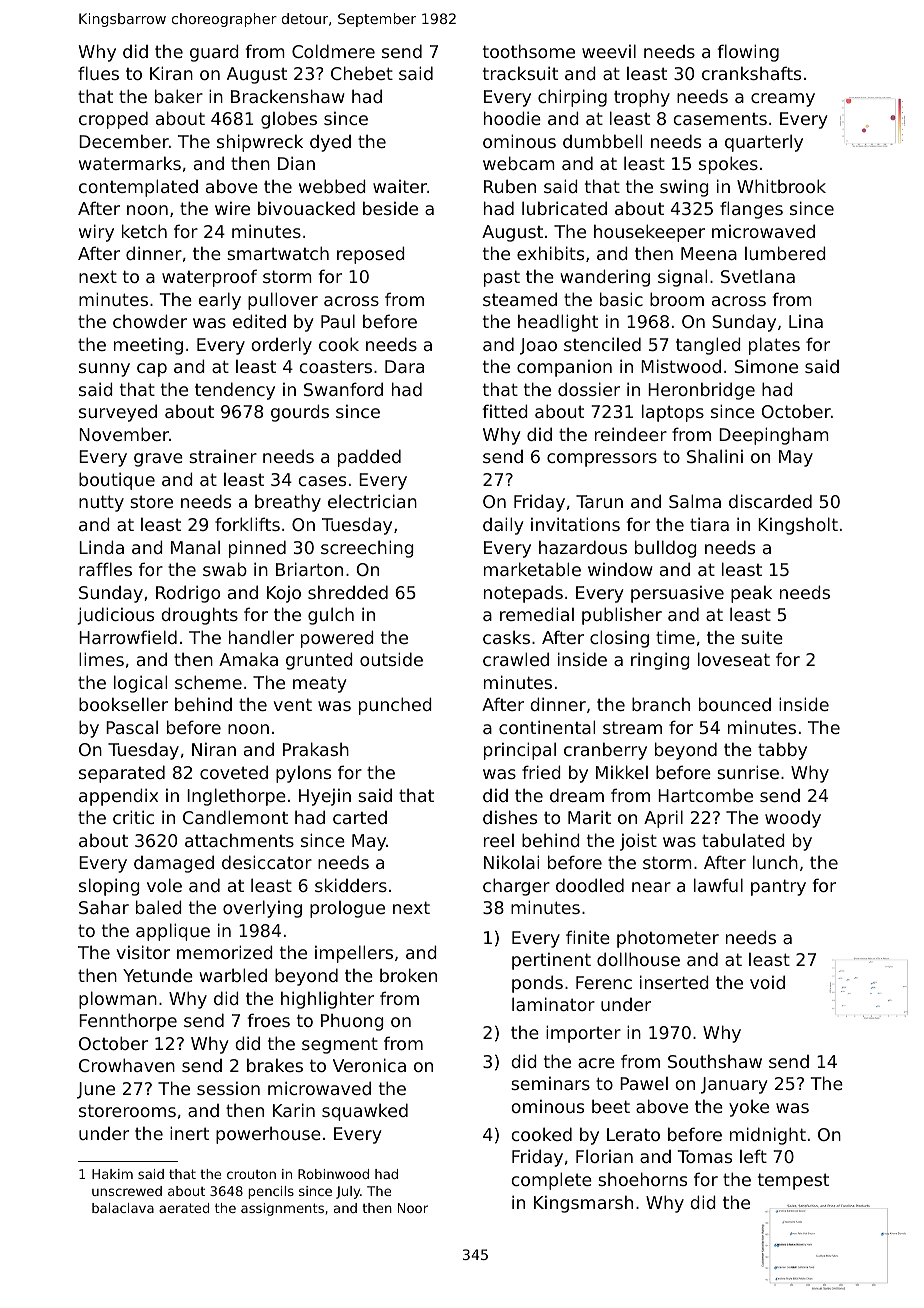 This screenshot has width=924, height=1308. Describe the element at coordinates (118, 1000) in the screenshot. I see `plowman` at that location.
